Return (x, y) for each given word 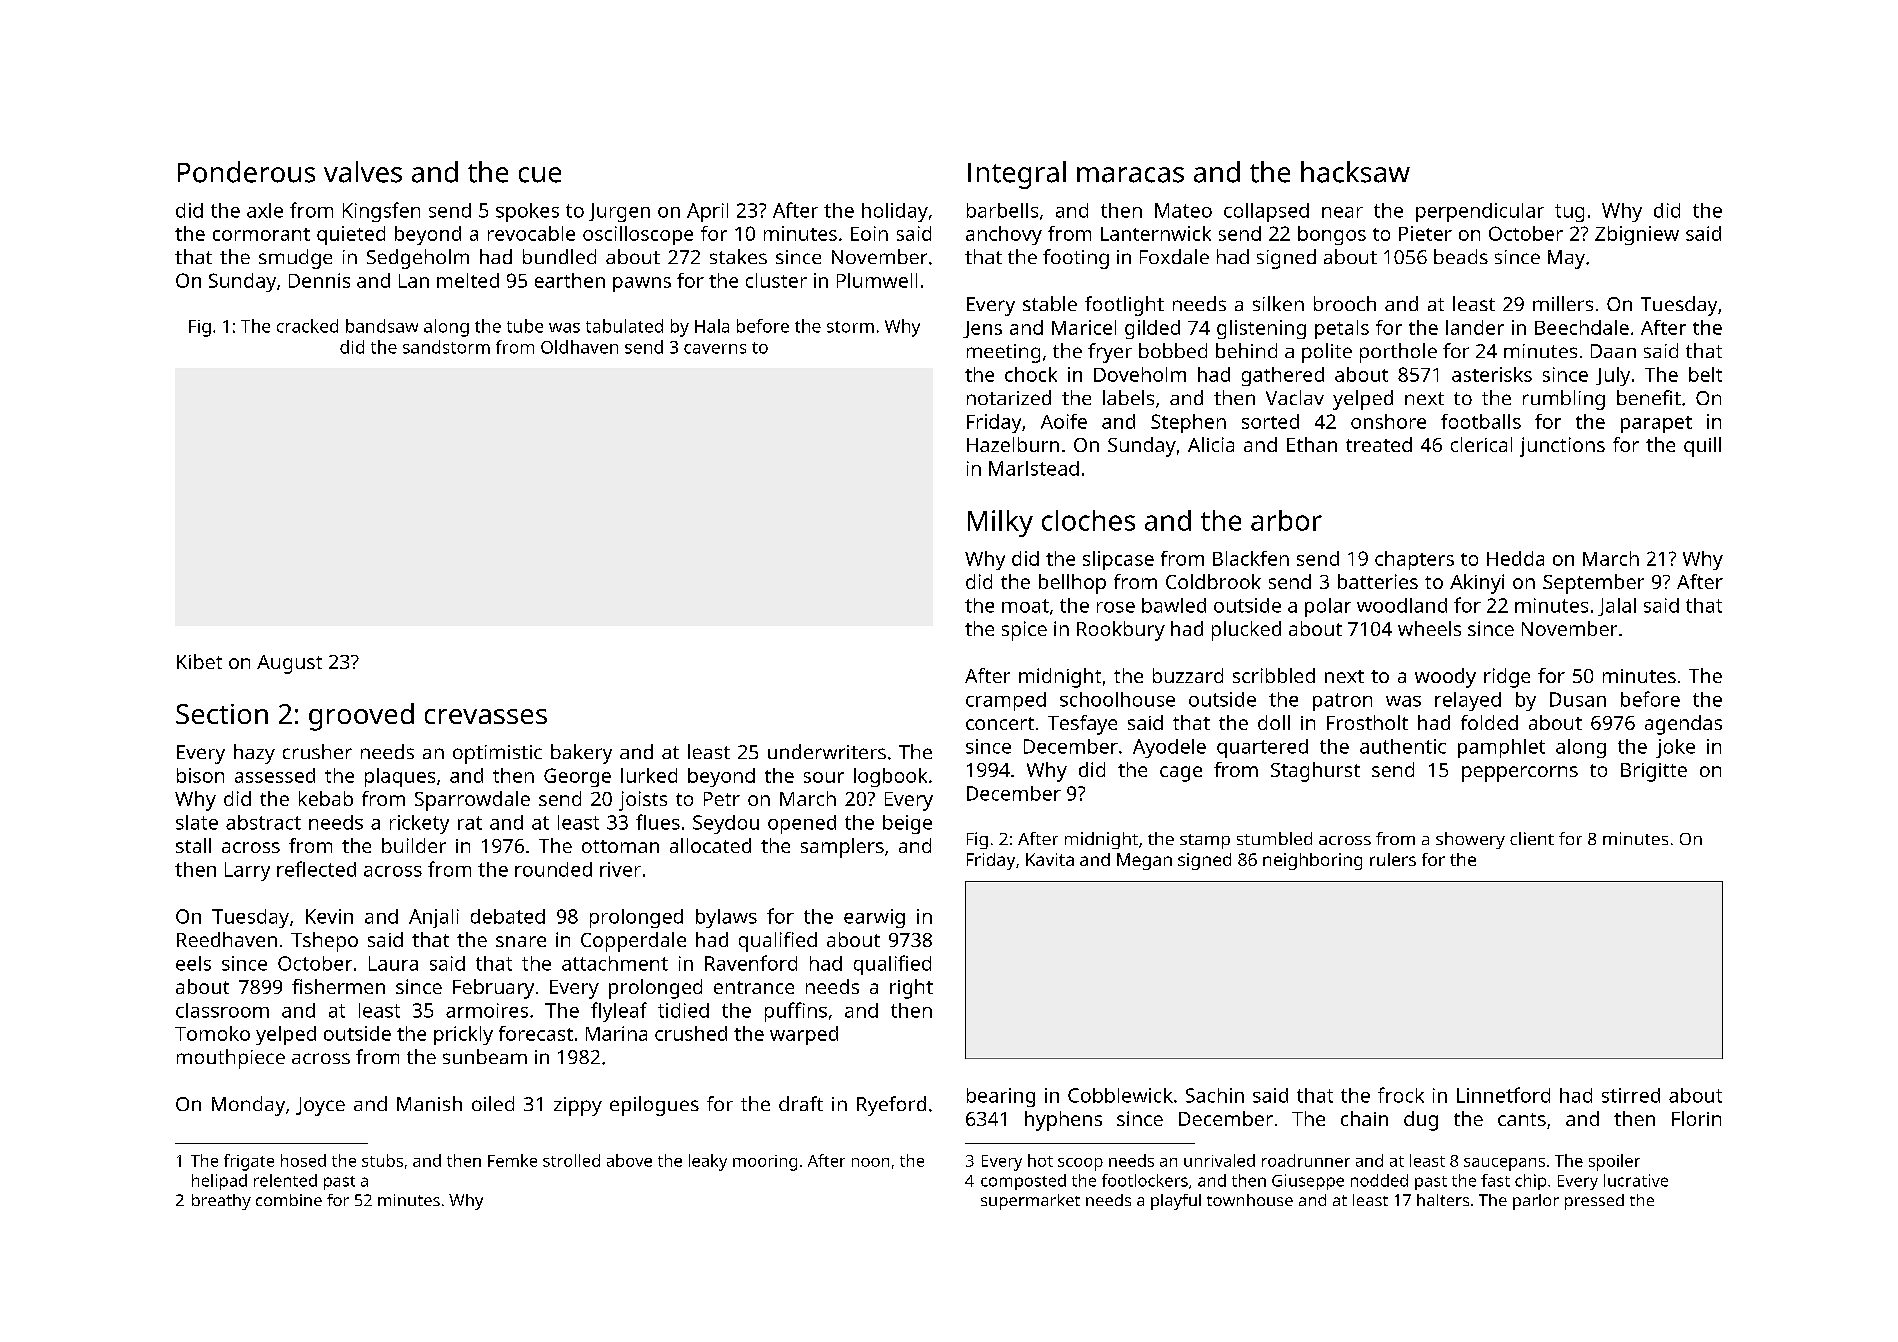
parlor (1536, 1202)
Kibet (199, 661)
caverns (715, 349)
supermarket (1030, 1202)
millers (1563, 303)
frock (1401, 1095)
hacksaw (1355, 172)
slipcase (1118, 560)
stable (1050, 303)
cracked (307, 326)
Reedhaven (227, 939)
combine (289, 1200)
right (911, 989)
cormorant (261, 234)
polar (1328, 607)
